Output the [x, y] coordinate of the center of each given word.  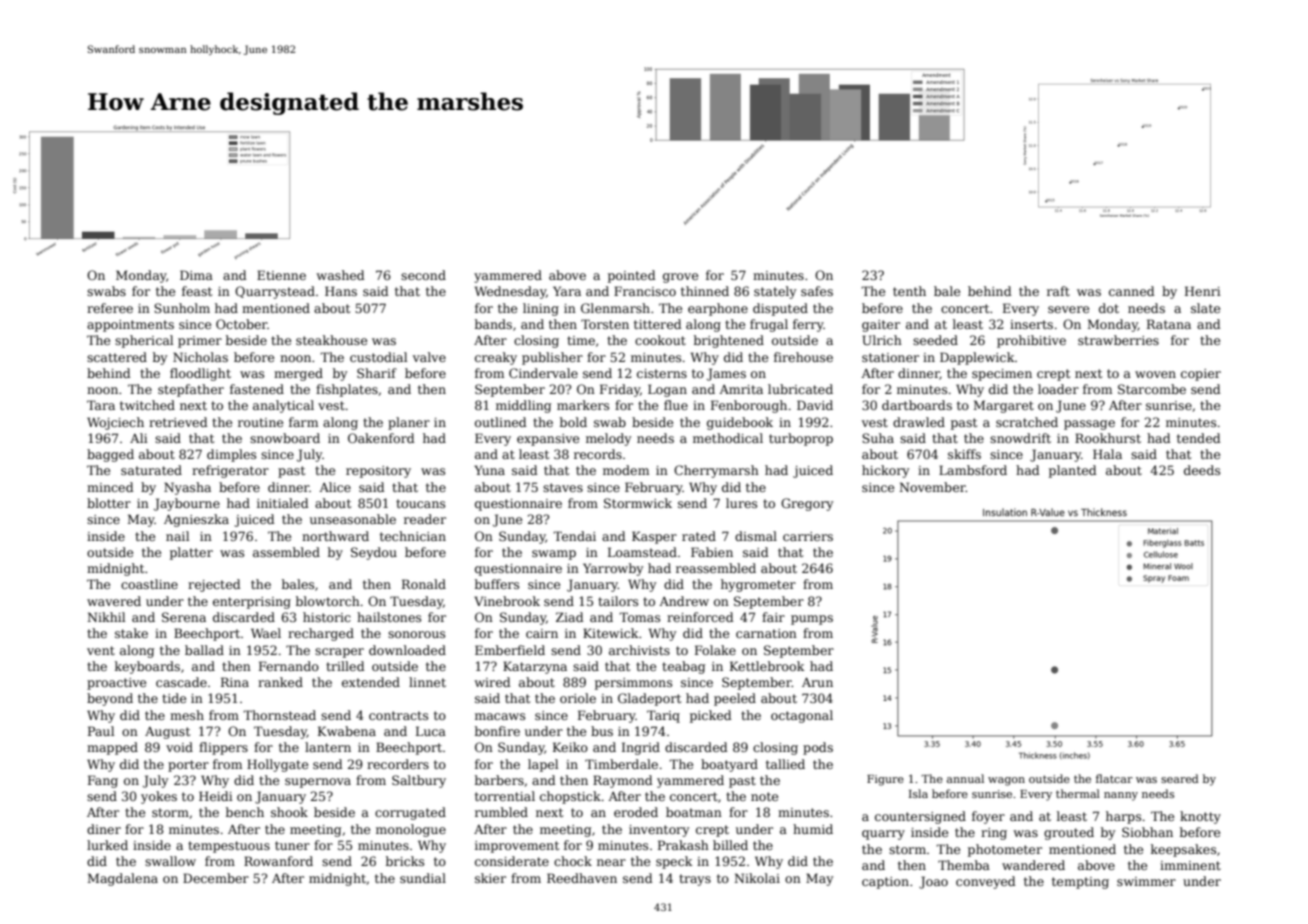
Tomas [639, 617]
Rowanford [278, 861]
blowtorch [328, 601]
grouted [1069, 833]
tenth [909, 291]
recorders [398, 764]
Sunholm [182, 308]
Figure [885, 780]
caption [885, 883]
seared [1180, 778]
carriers [808, 536]
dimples [231, 455]
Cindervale [543, 373]
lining [541, 309]
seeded [935, 340]
